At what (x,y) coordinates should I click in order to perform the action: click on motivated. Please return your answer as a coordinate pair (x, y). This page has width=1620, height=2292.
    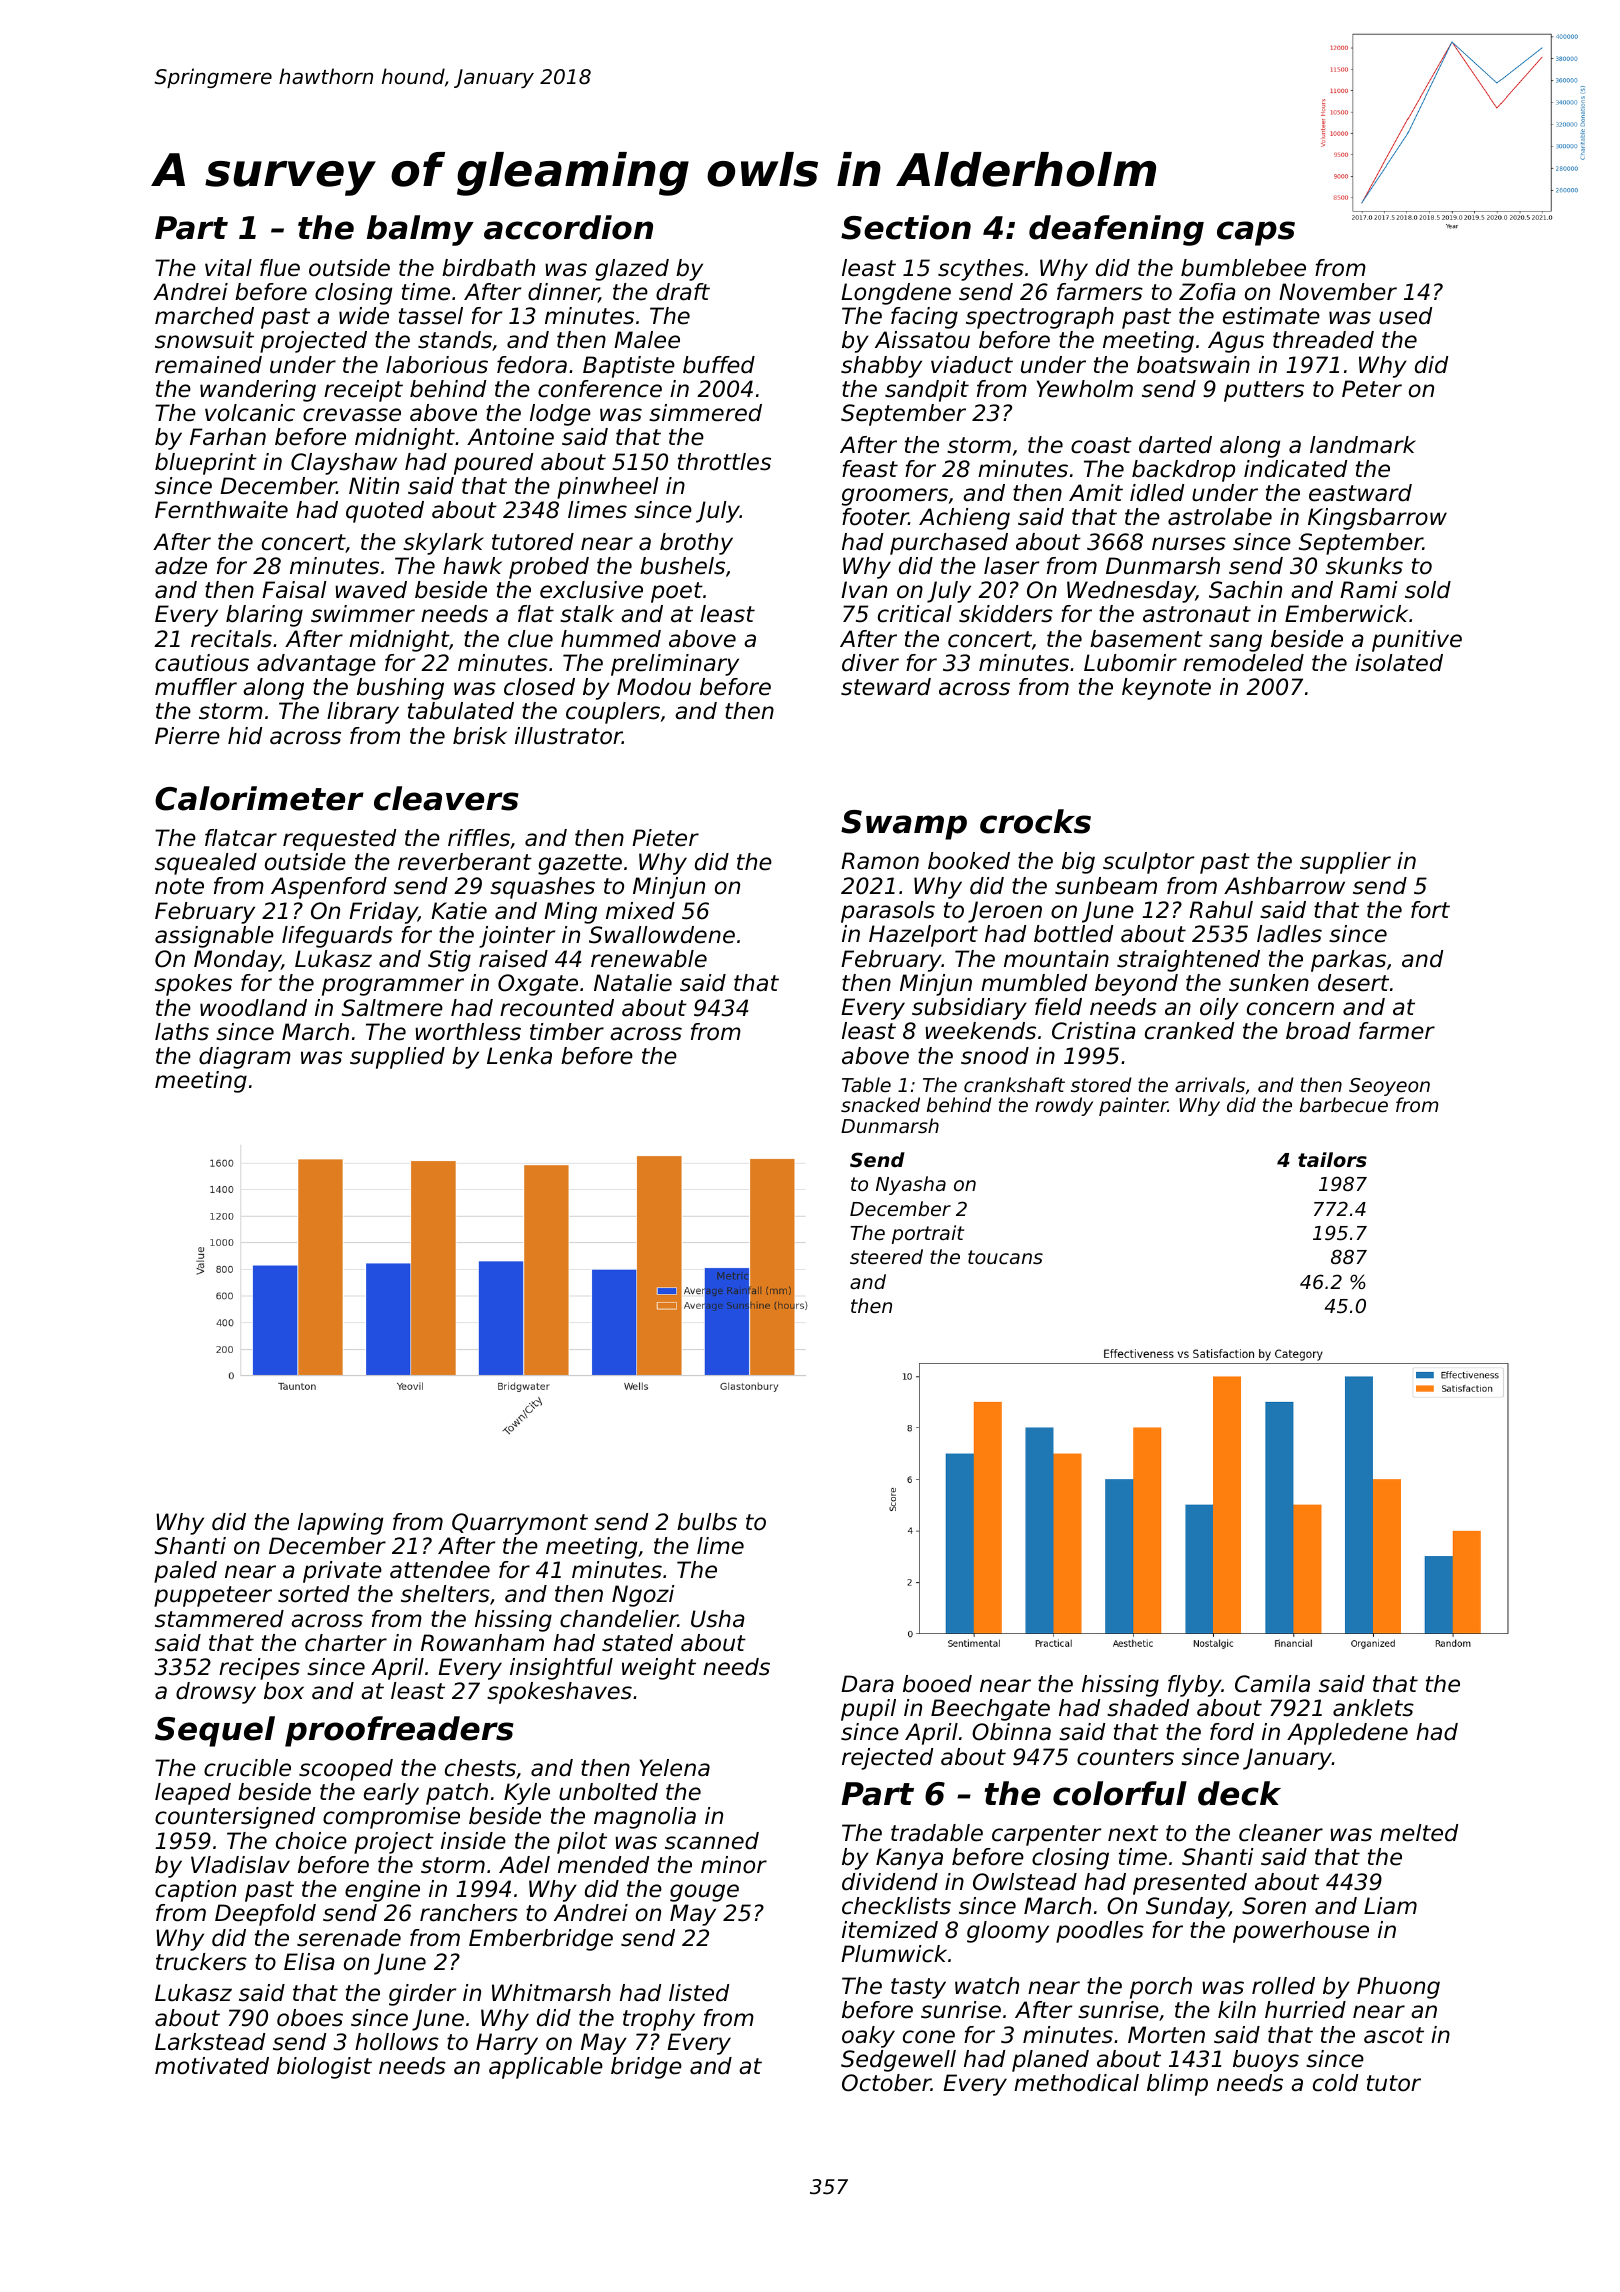
    Looking at the image, I should click on (212, 2066).
